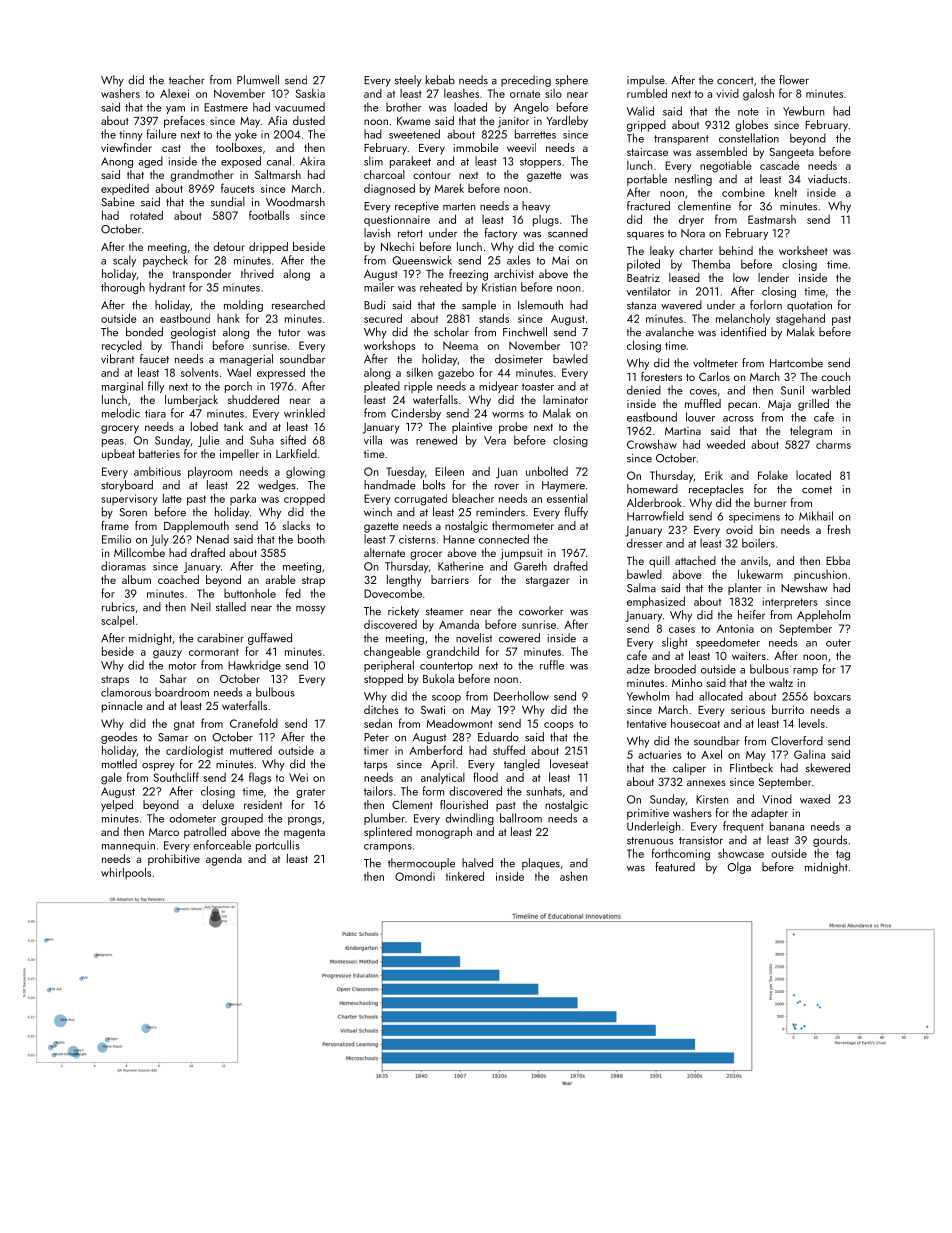 This screenshot has width=952, height=1233. I want to click on kebab, so click(440, 80).
